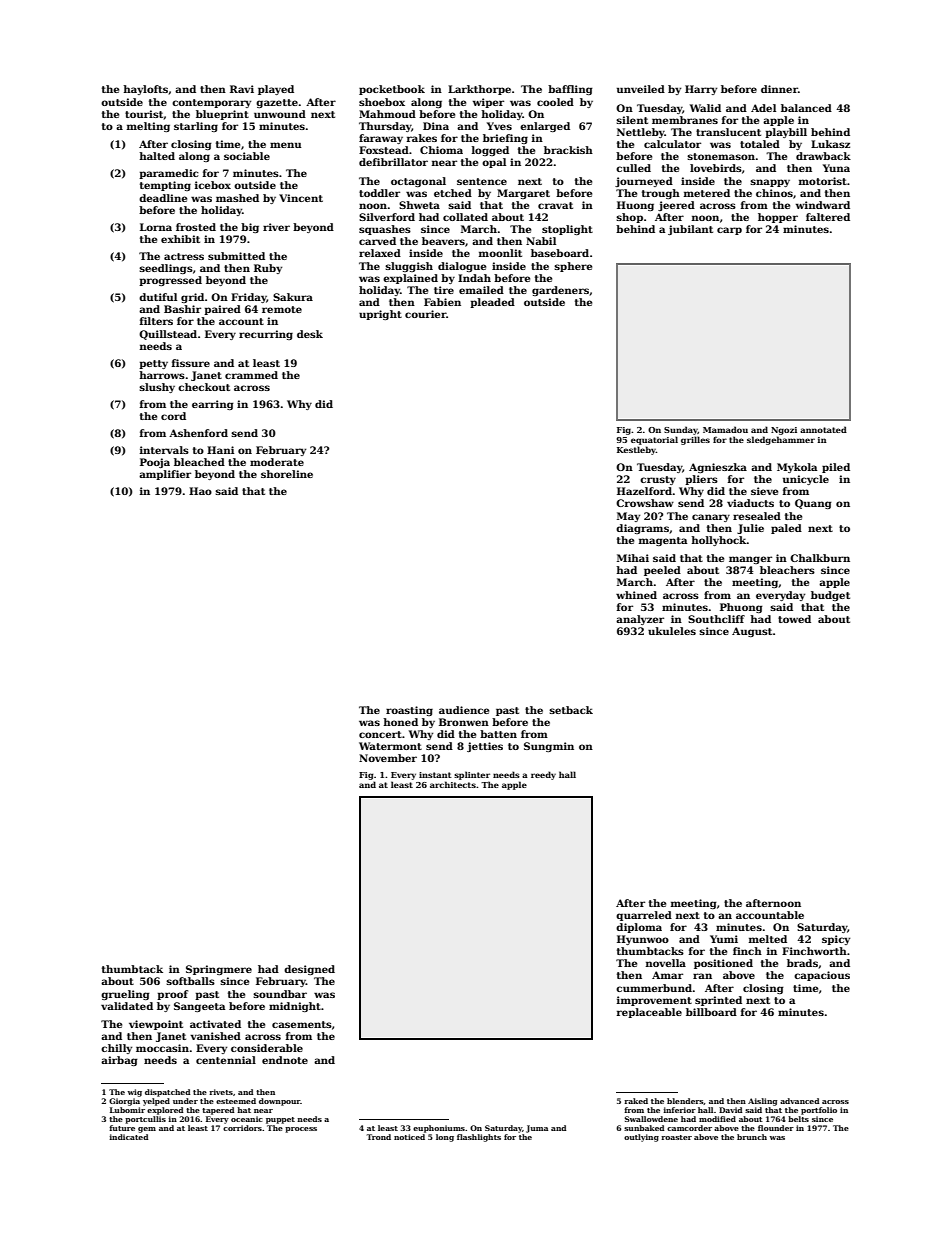  I want to click on haylofts, so click(145, 90).
